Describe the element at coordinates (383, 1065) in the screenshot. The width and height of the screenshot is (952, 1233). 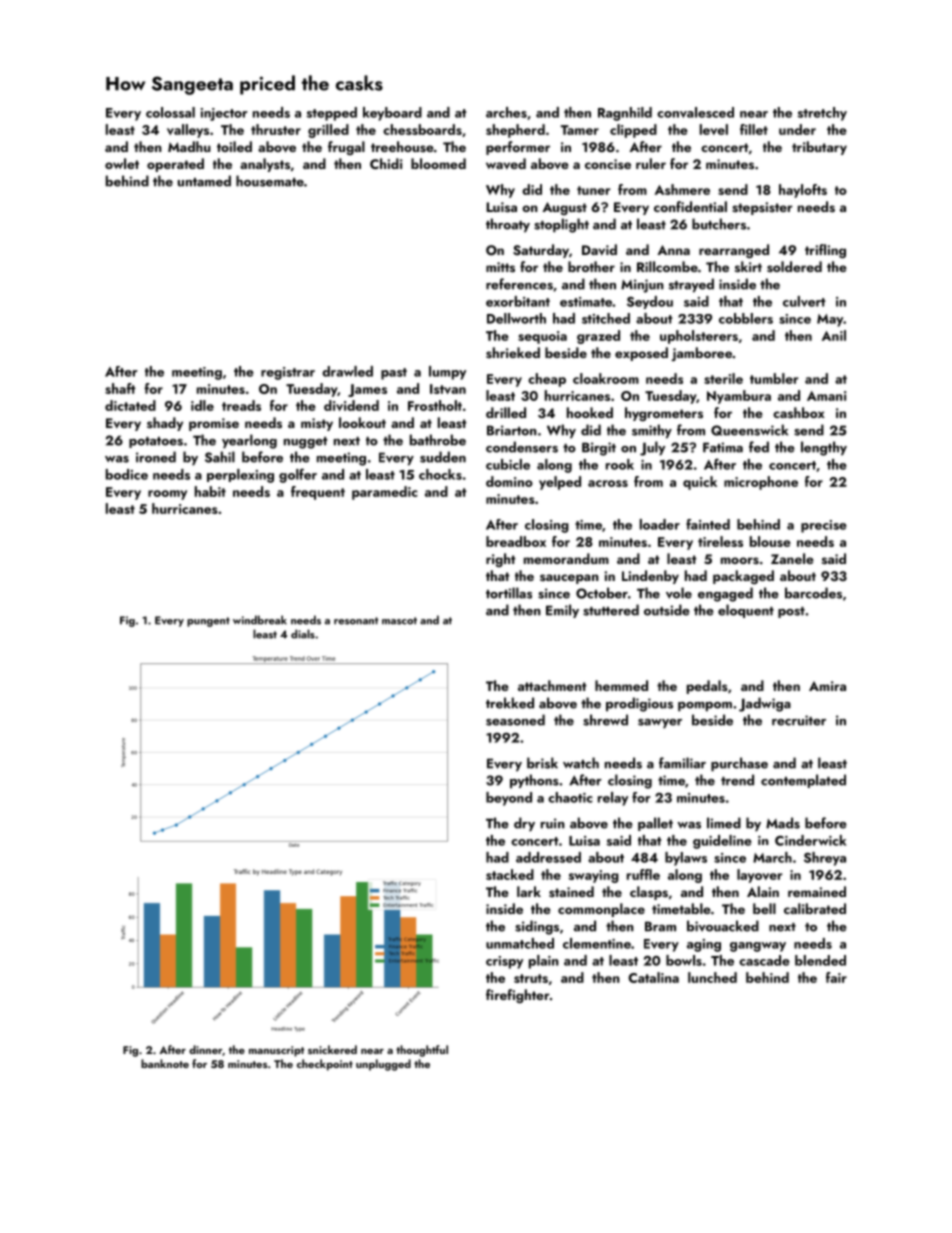
I see `unplugged` at that location.
